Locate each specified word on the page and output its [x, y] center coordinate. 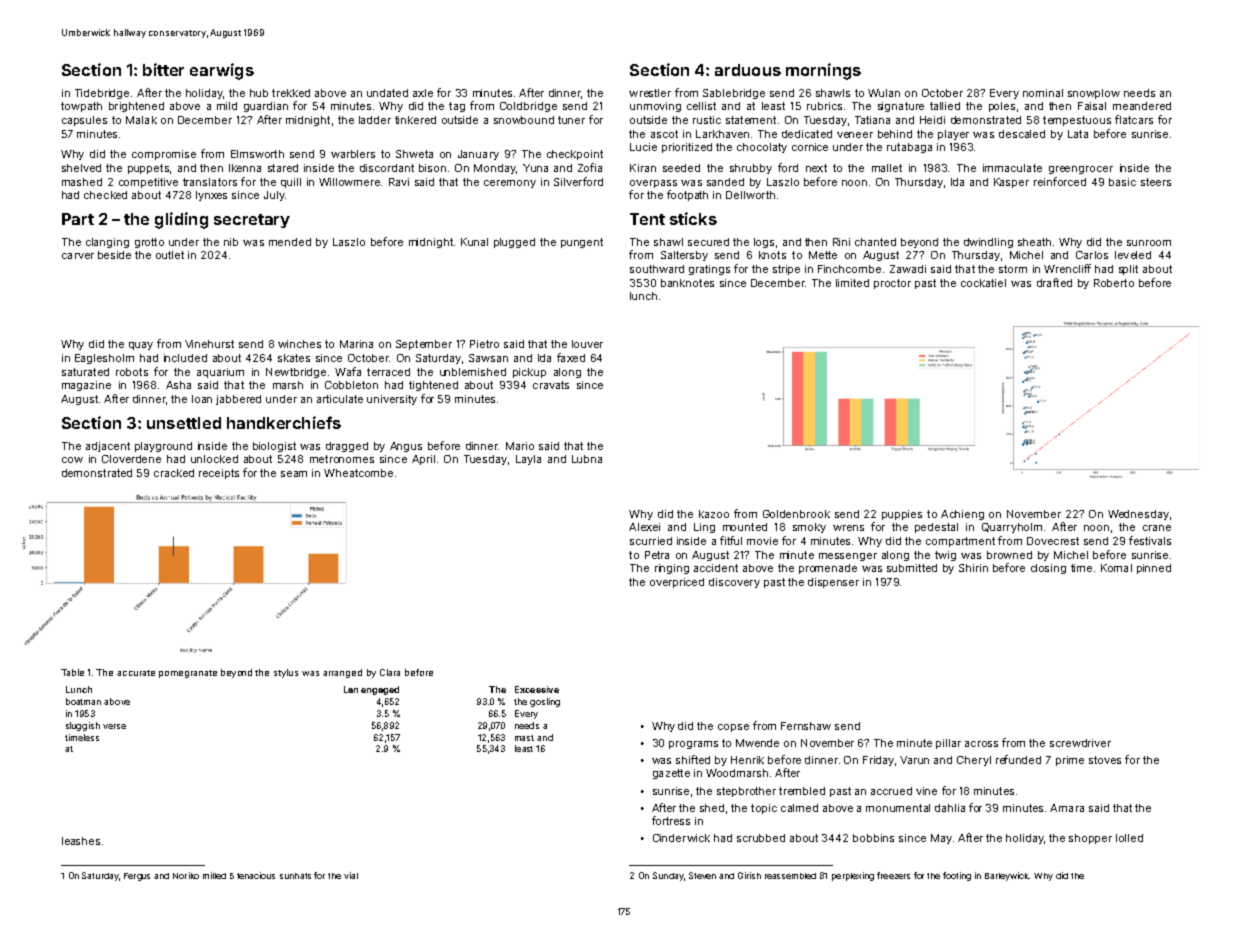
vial [351, 875]
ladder [375, 120]
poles [1002, 107]
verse [114, 726]
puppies [902, 515]
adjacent [108, 447]
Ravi [399, 182]
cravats [551, 385]
